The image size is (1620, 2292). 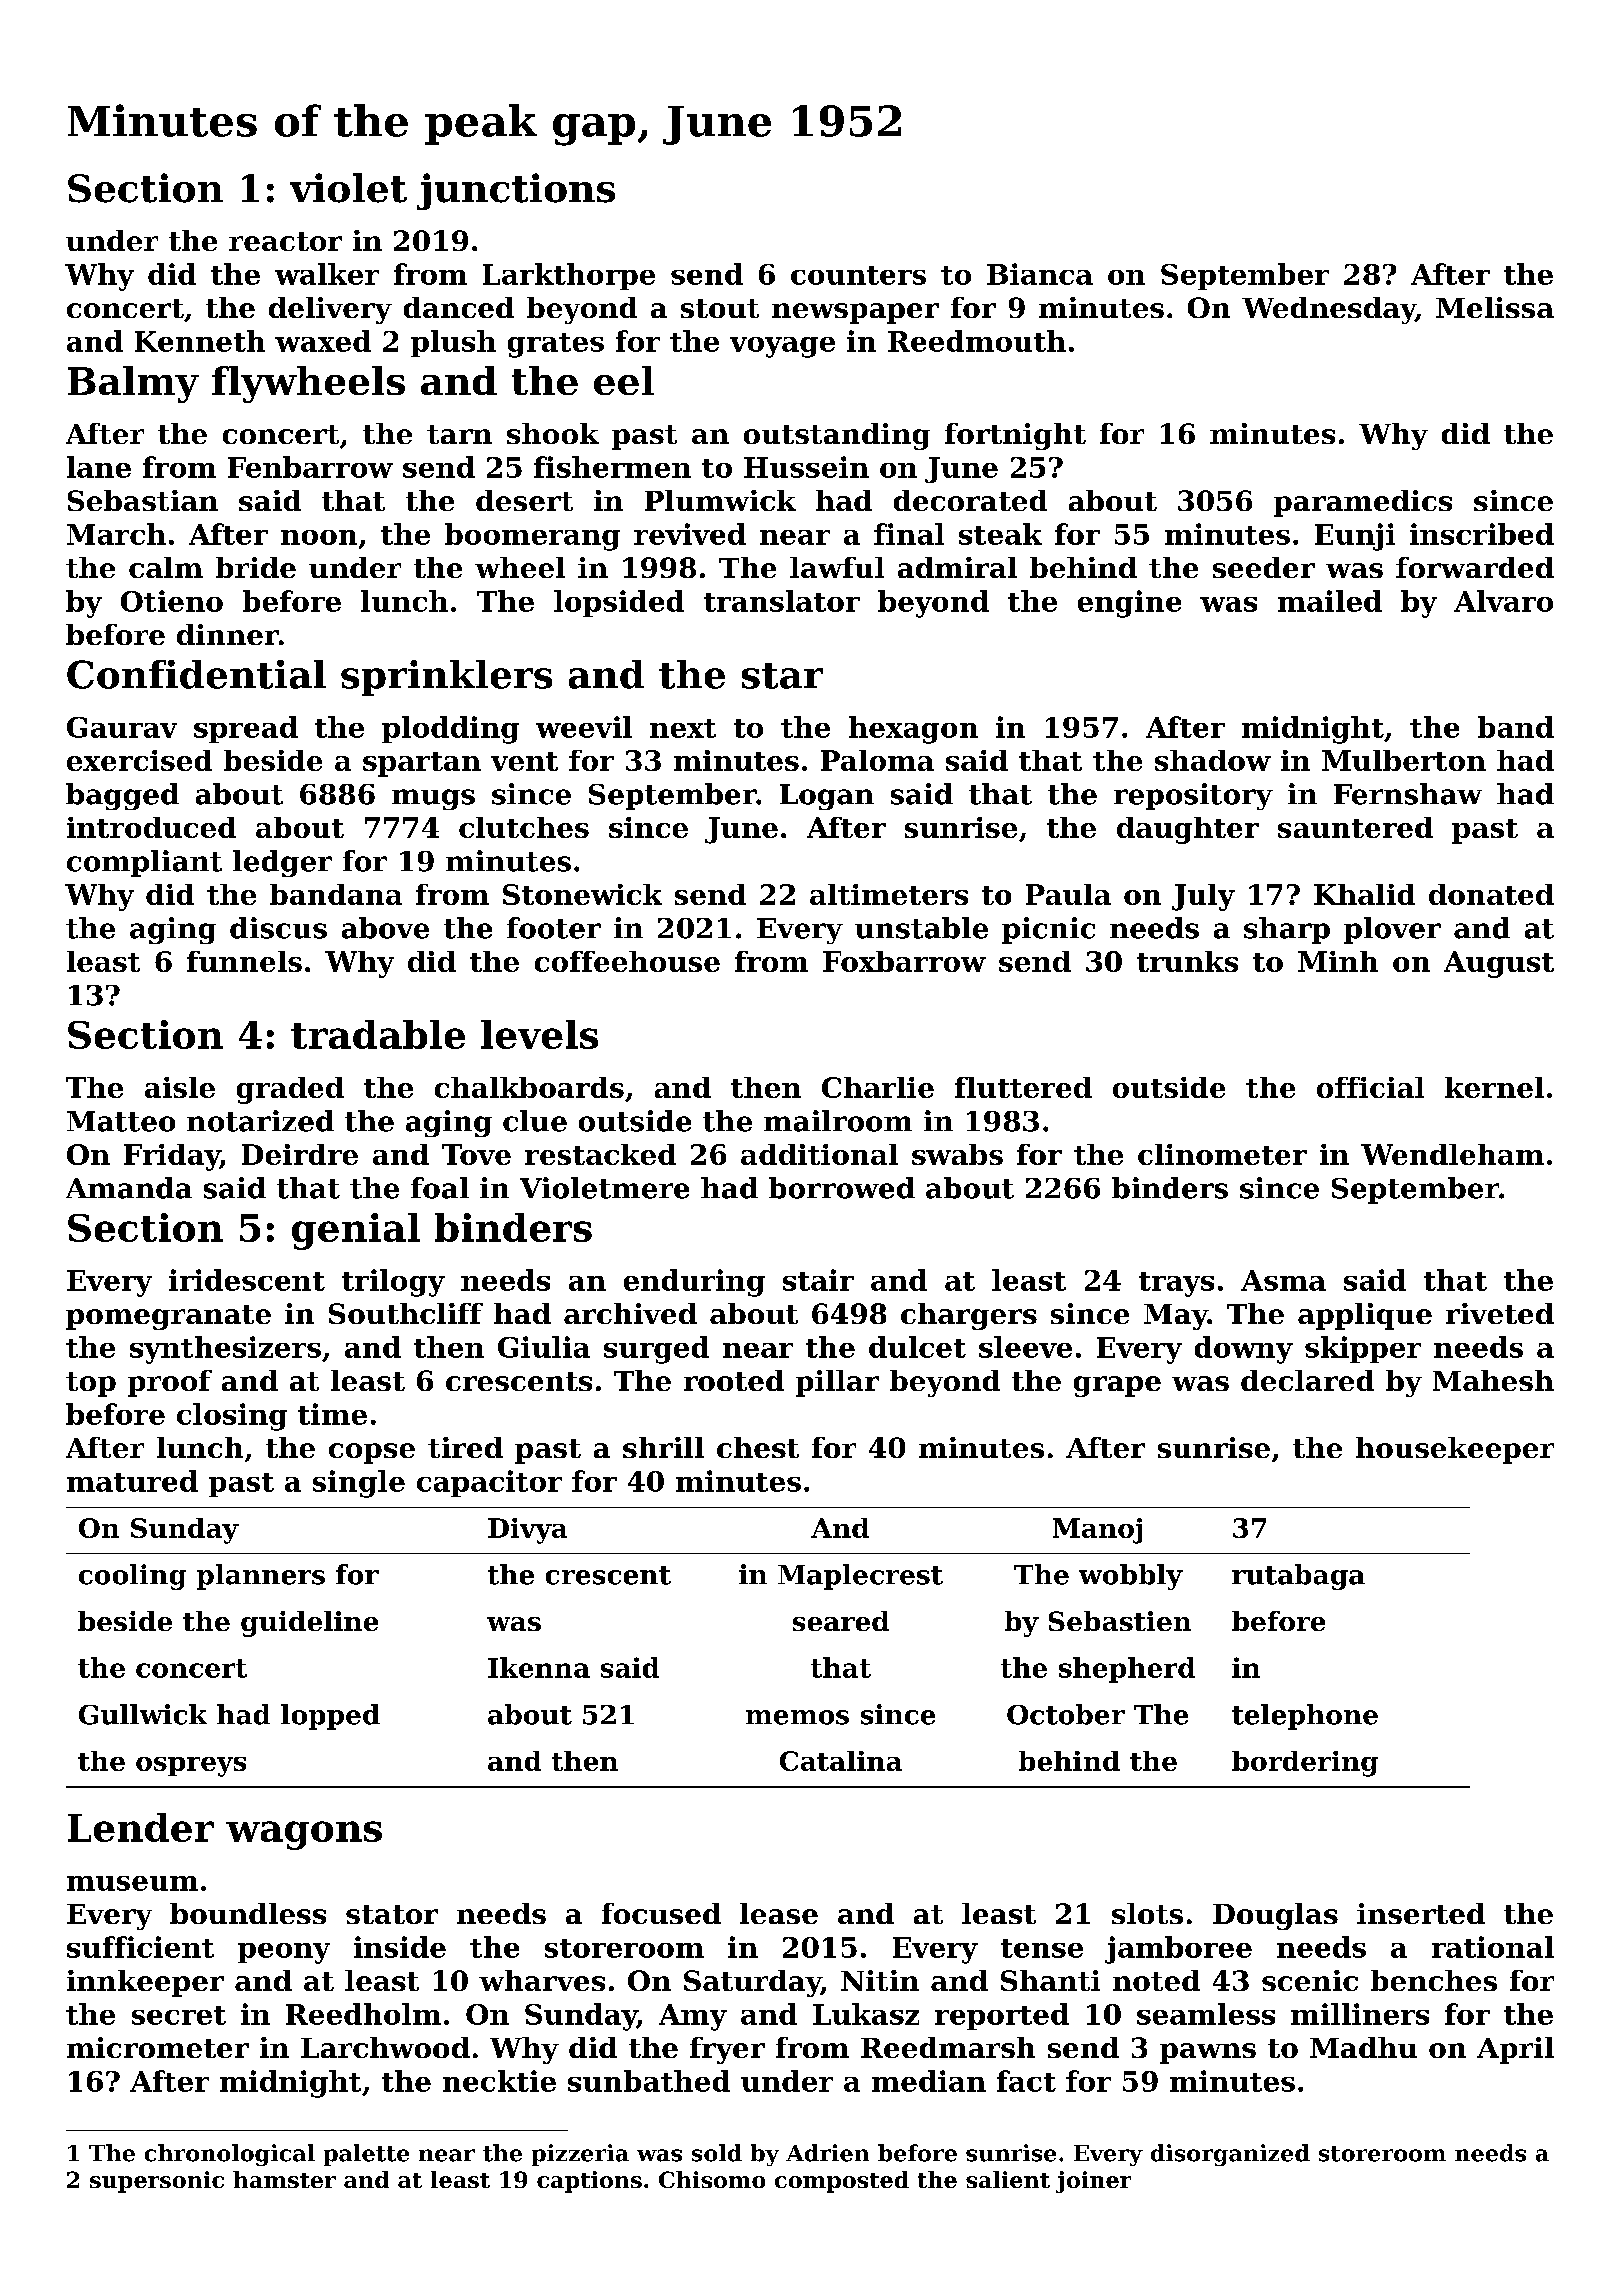 What do you see at coordinates (1493, 1380) in the screenshot?
I see `Mahesh` at bounding box center [1493, 1380].
